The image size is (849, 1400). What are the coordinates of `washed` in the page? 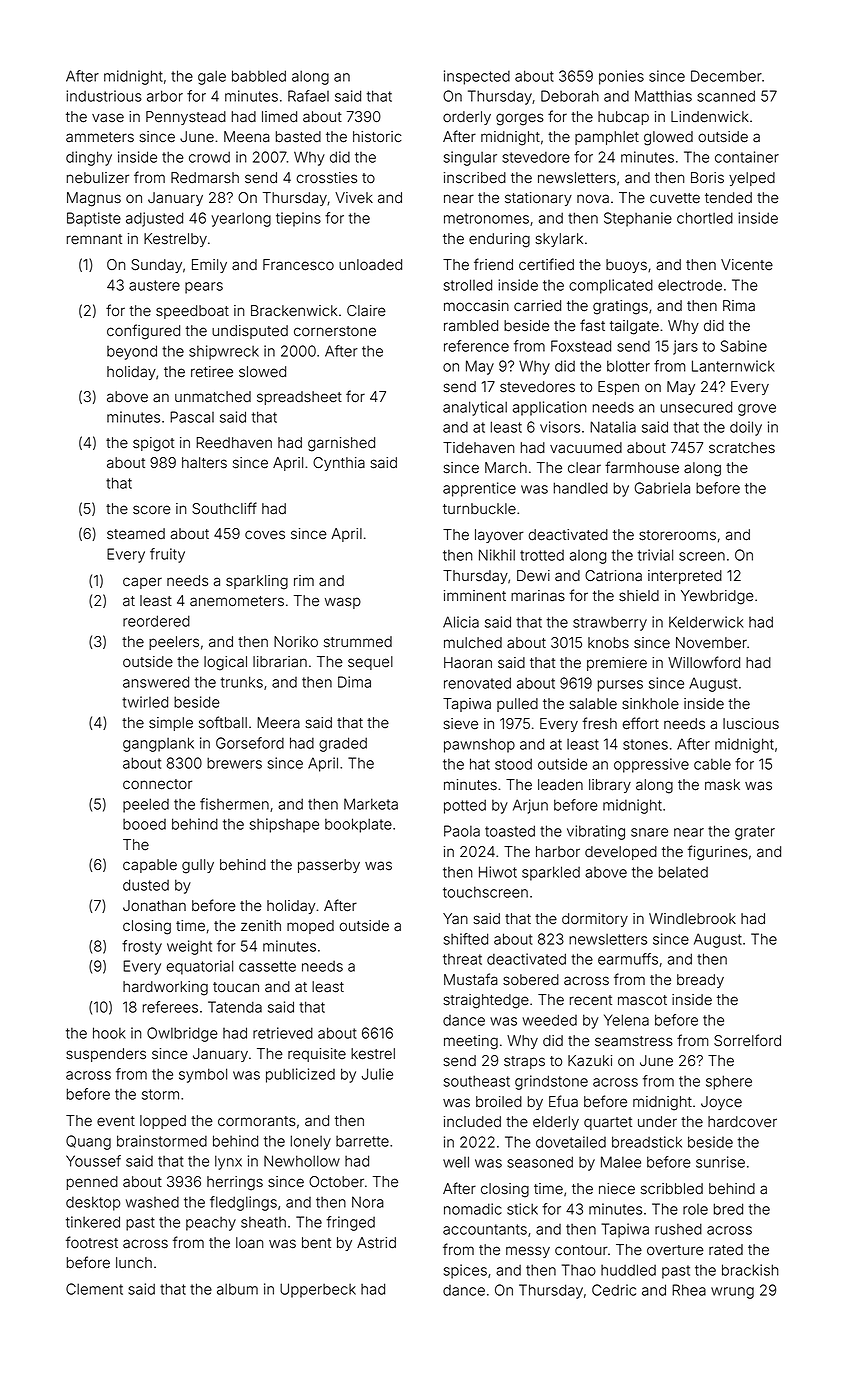 It's located at (152, 1202).
